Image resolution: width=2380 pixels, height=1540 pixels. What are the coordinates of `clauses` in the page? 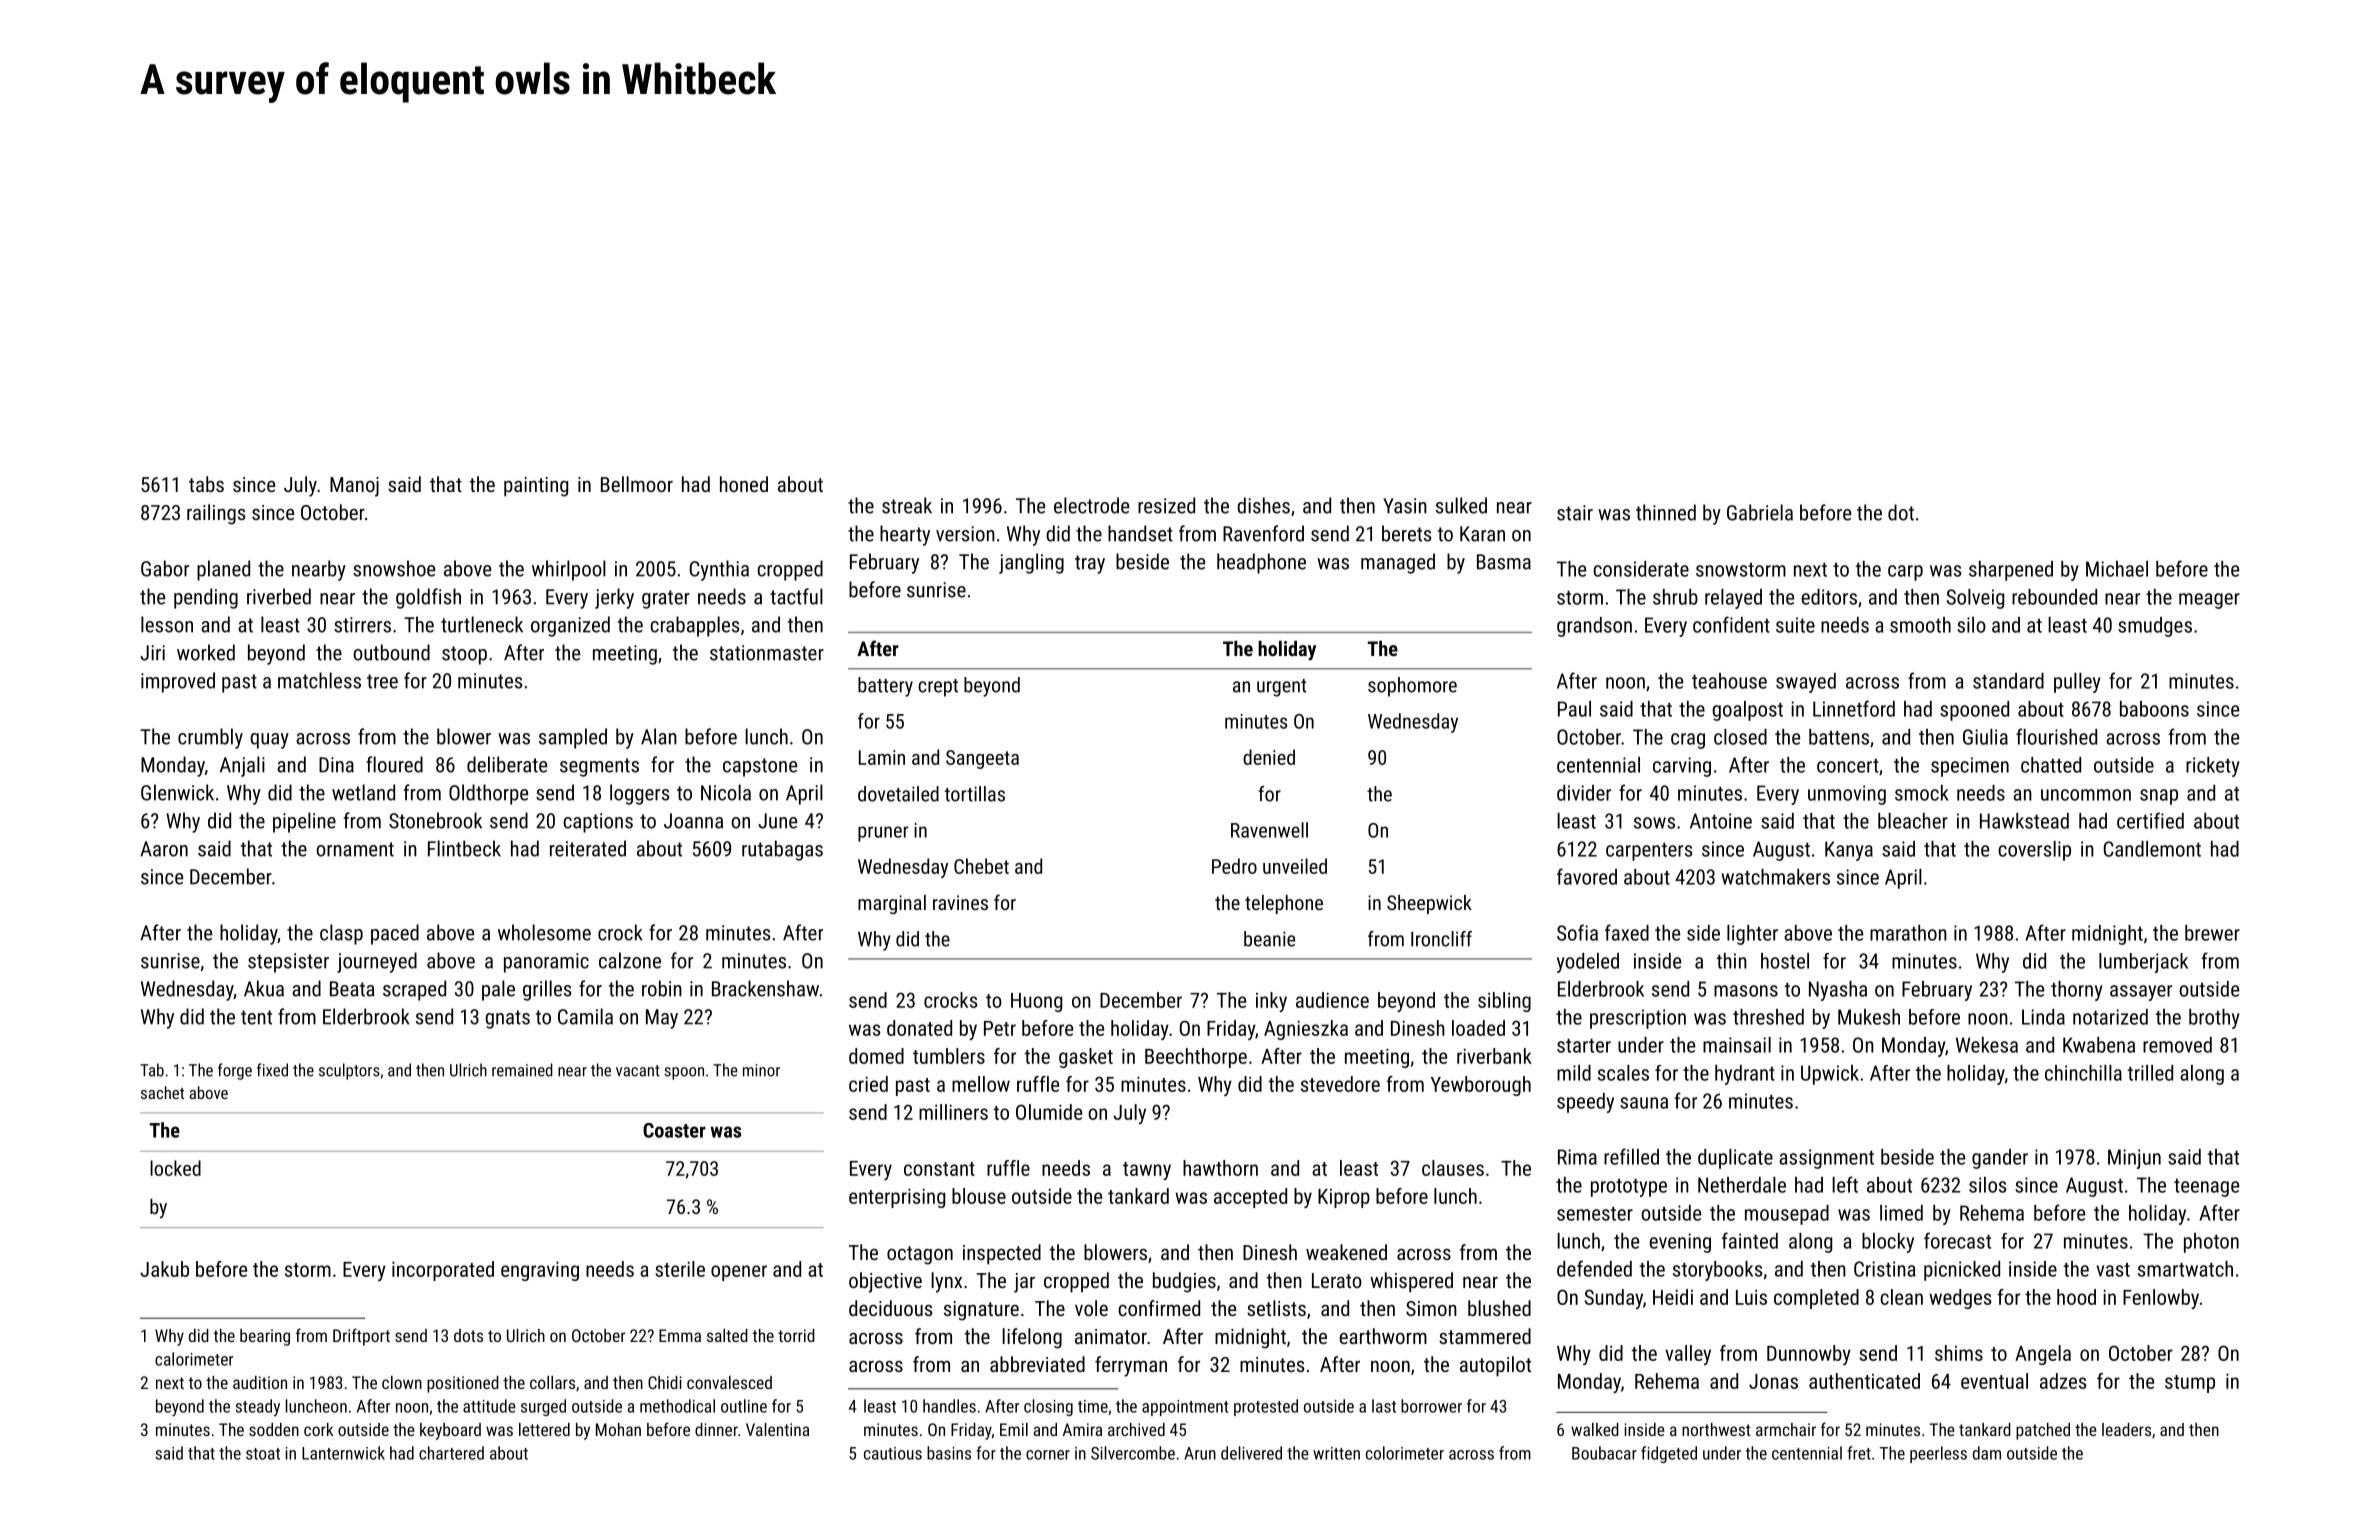 It's located at (1453, 1168).
